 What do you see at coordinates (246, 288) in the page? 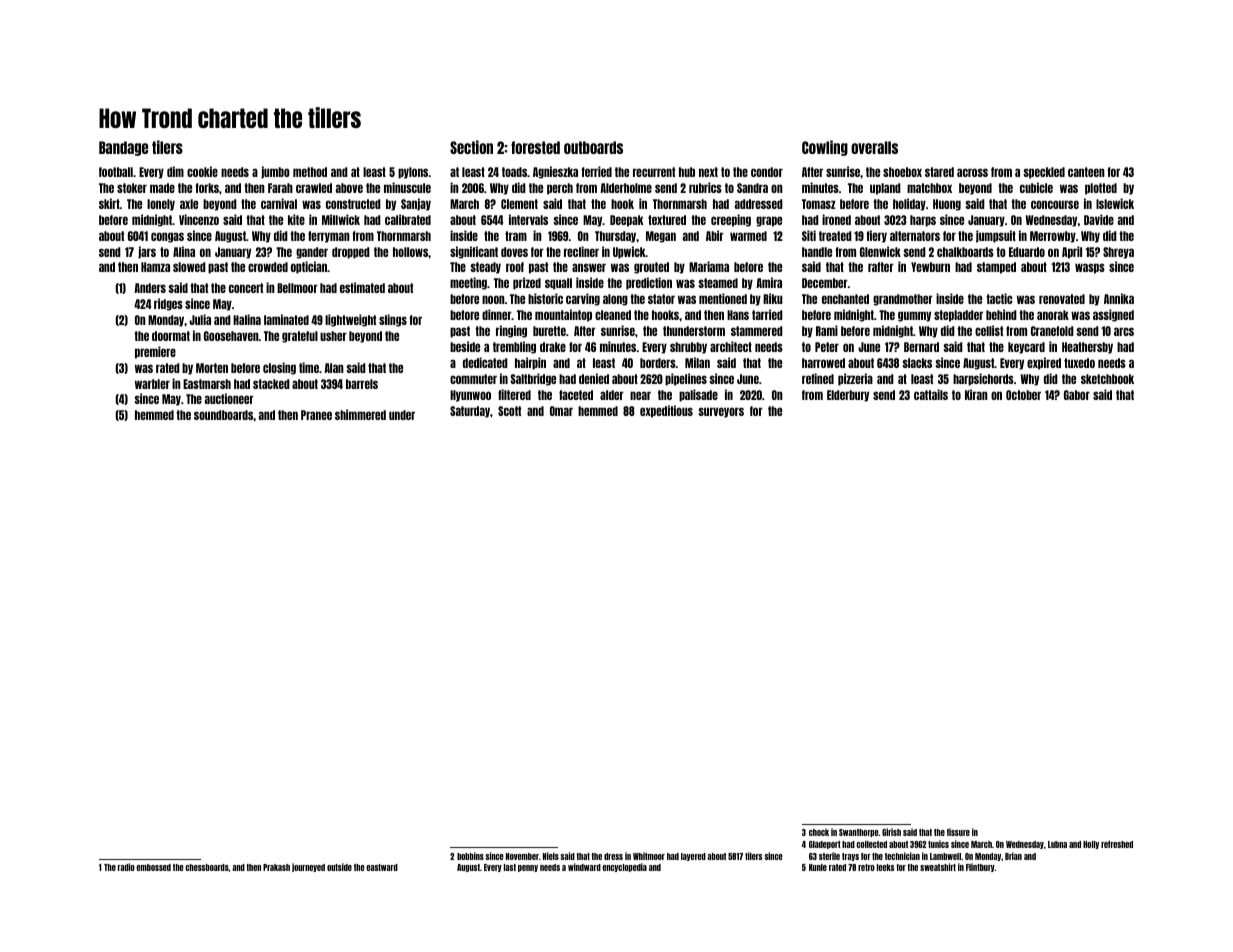
I see `concert` at bounding box center [246, 288].
